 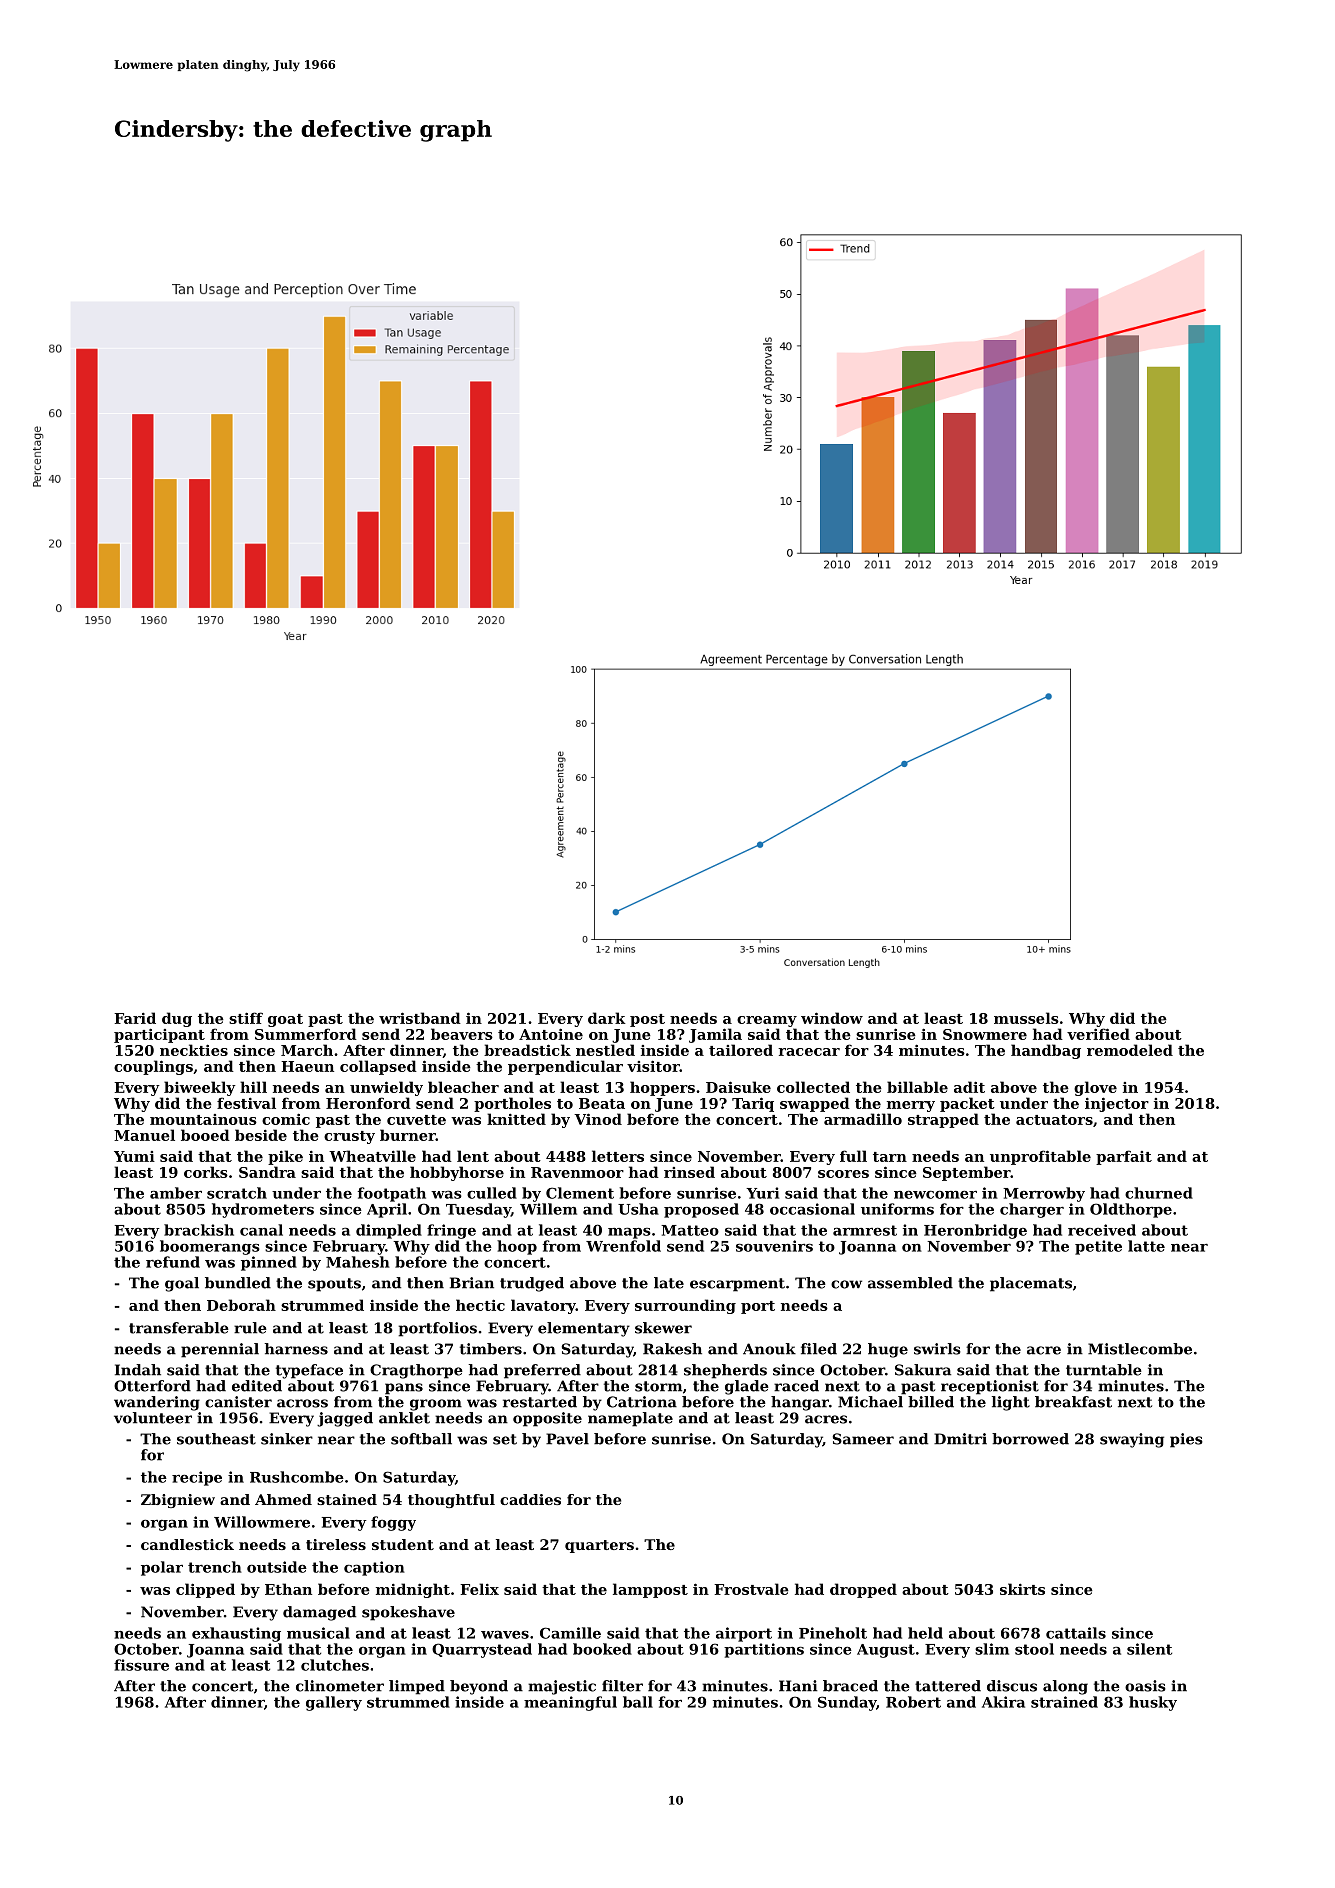 I want to click on fissure, so click(x=141, y=1665).
